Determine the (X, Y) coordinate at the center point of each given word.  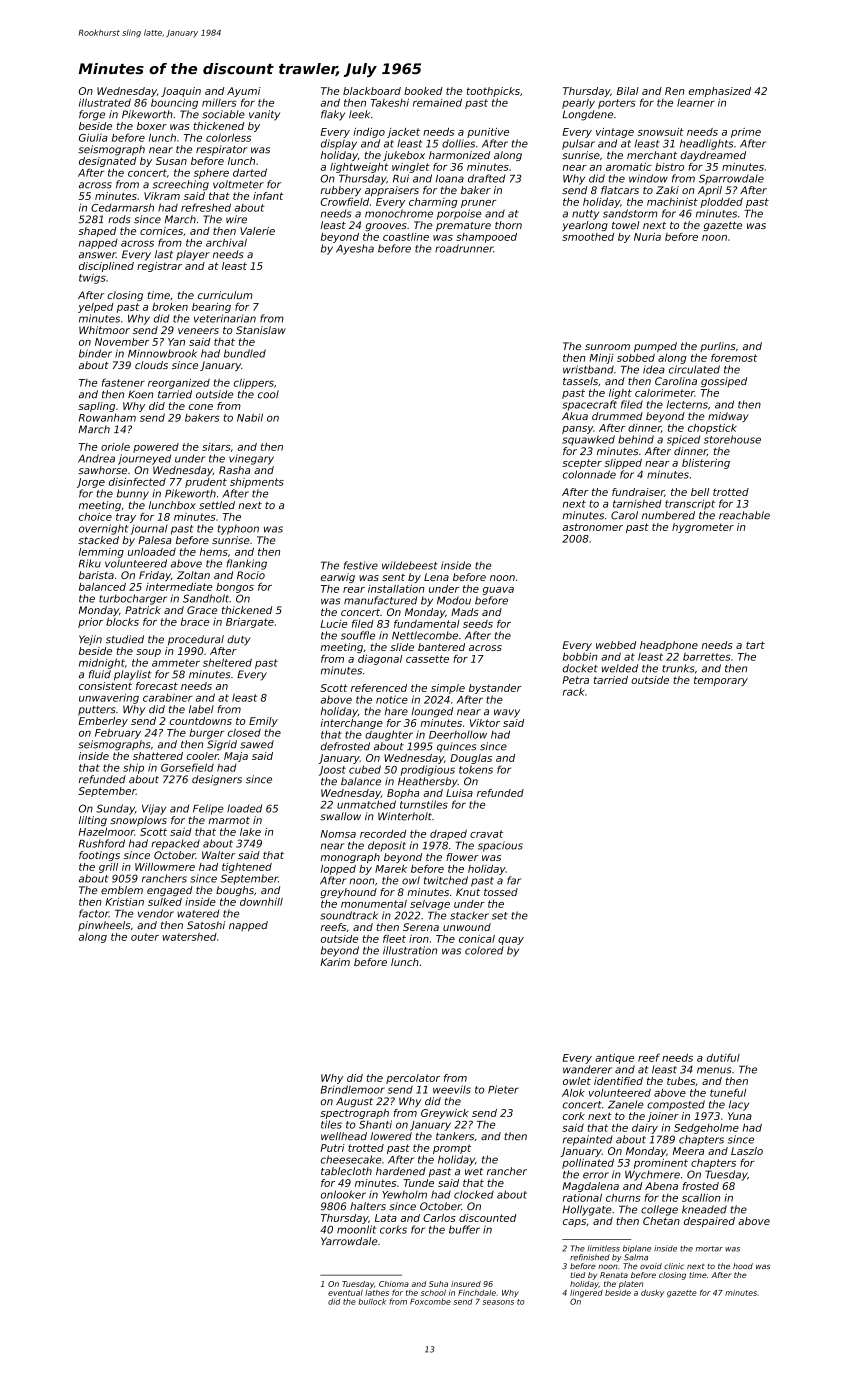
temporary (721, 681)
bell (700, 492)
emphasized (720, 92)
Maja (236, 757)
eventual (345, 1293)
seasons (498, 1302)
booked (423, 91)
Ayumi (244, 92)
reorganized (179, 383)
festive (361, 565)
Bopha (403, 794)
